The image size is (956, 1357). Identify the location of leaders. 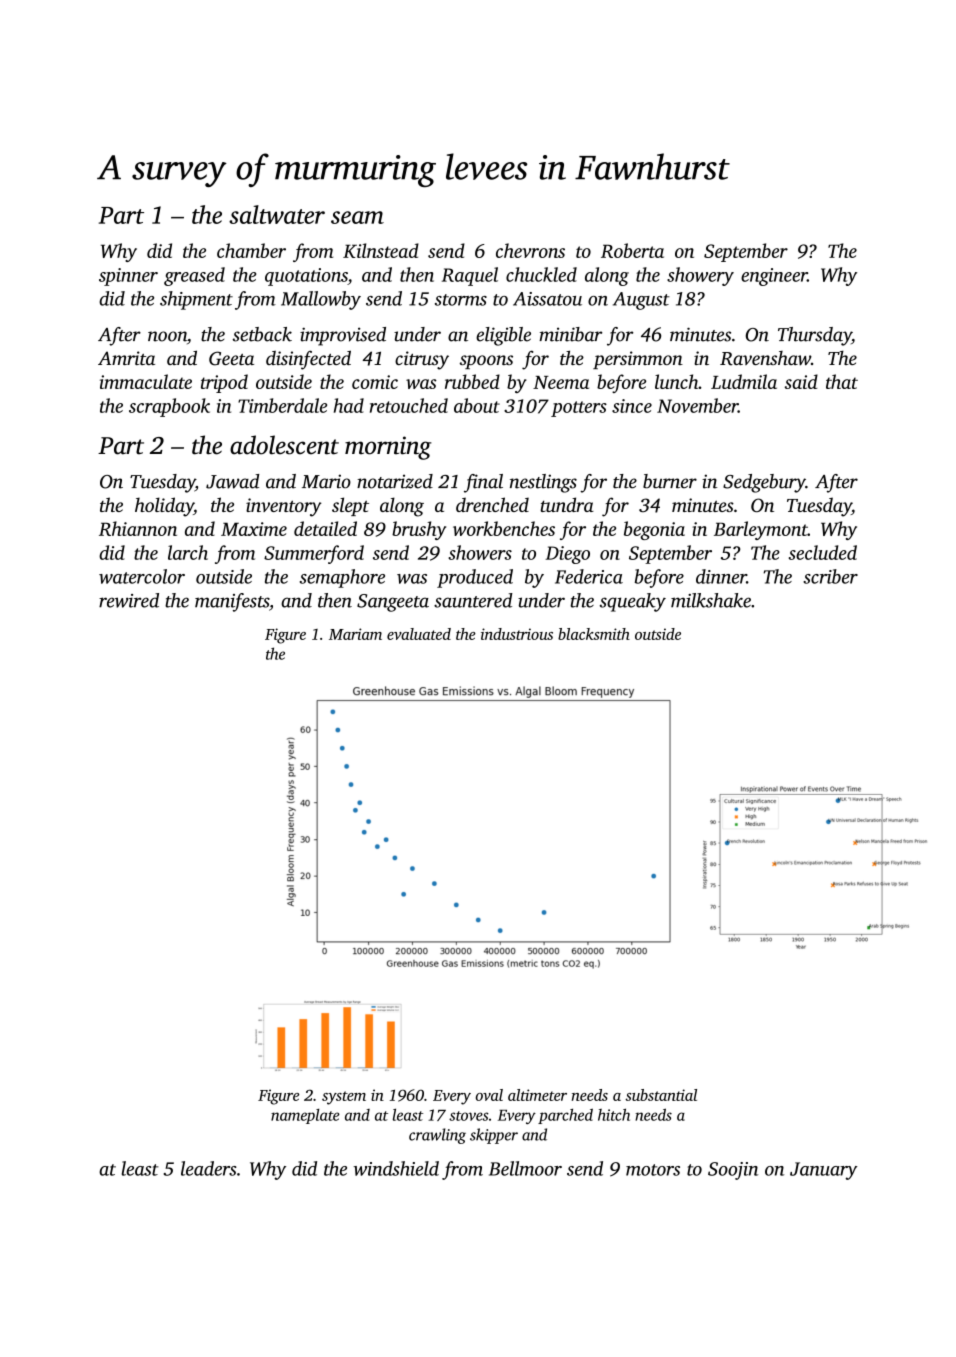
(208, 1168).
